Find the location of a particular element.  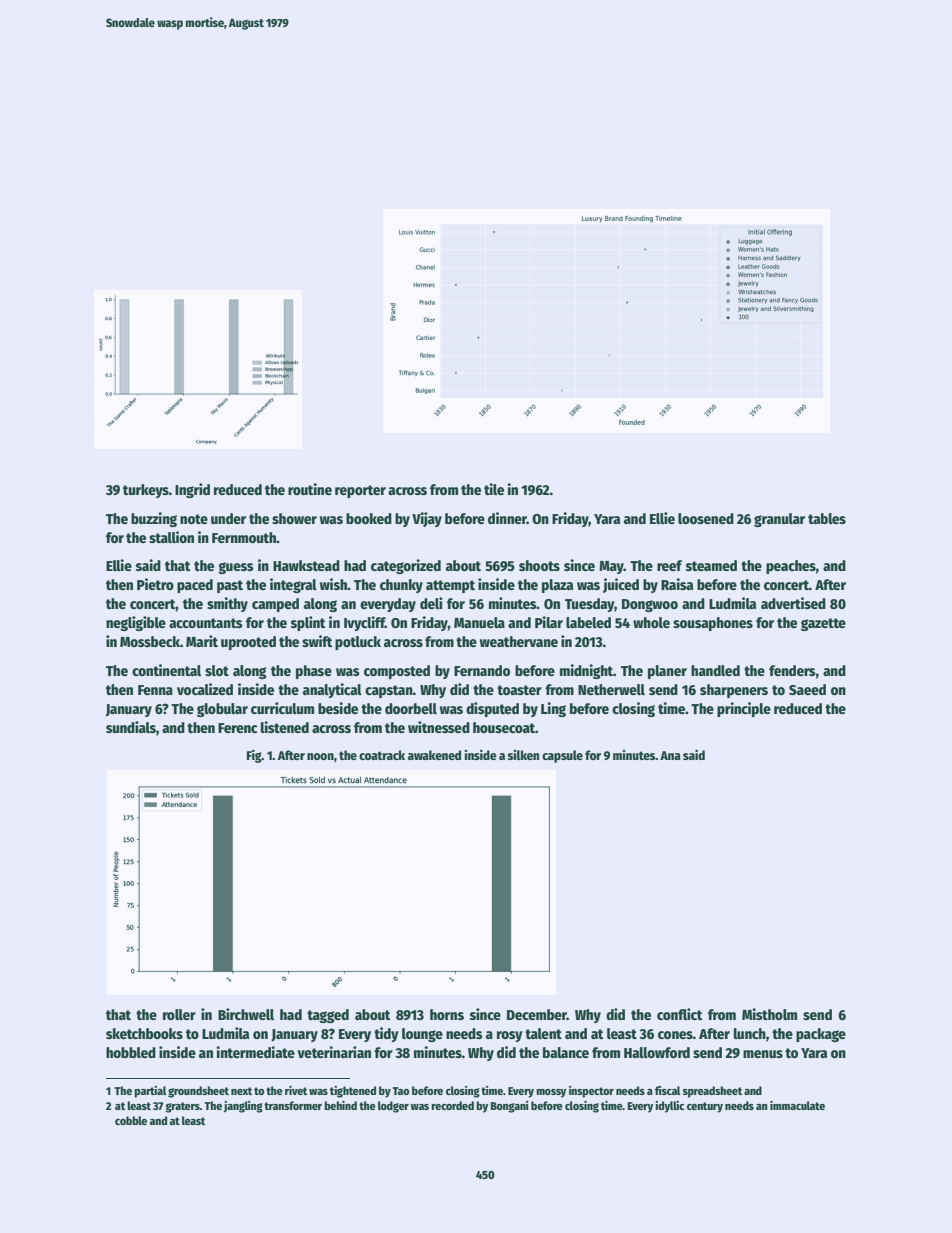

fenders is located at coordinates (792, 670).
